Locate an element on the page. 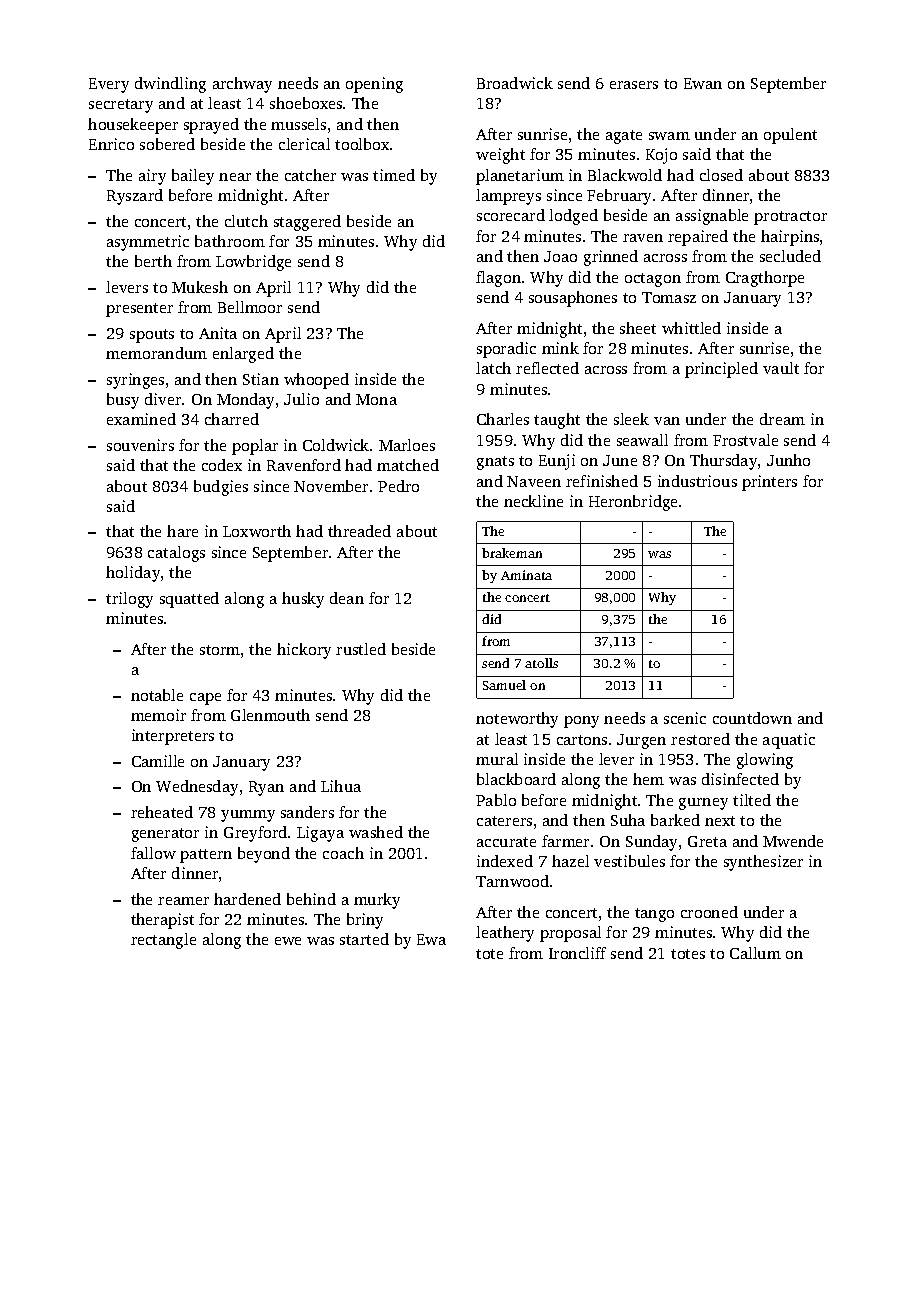 This image has height=1308, width=924. Mwende is located at coordinates (793, 841).
